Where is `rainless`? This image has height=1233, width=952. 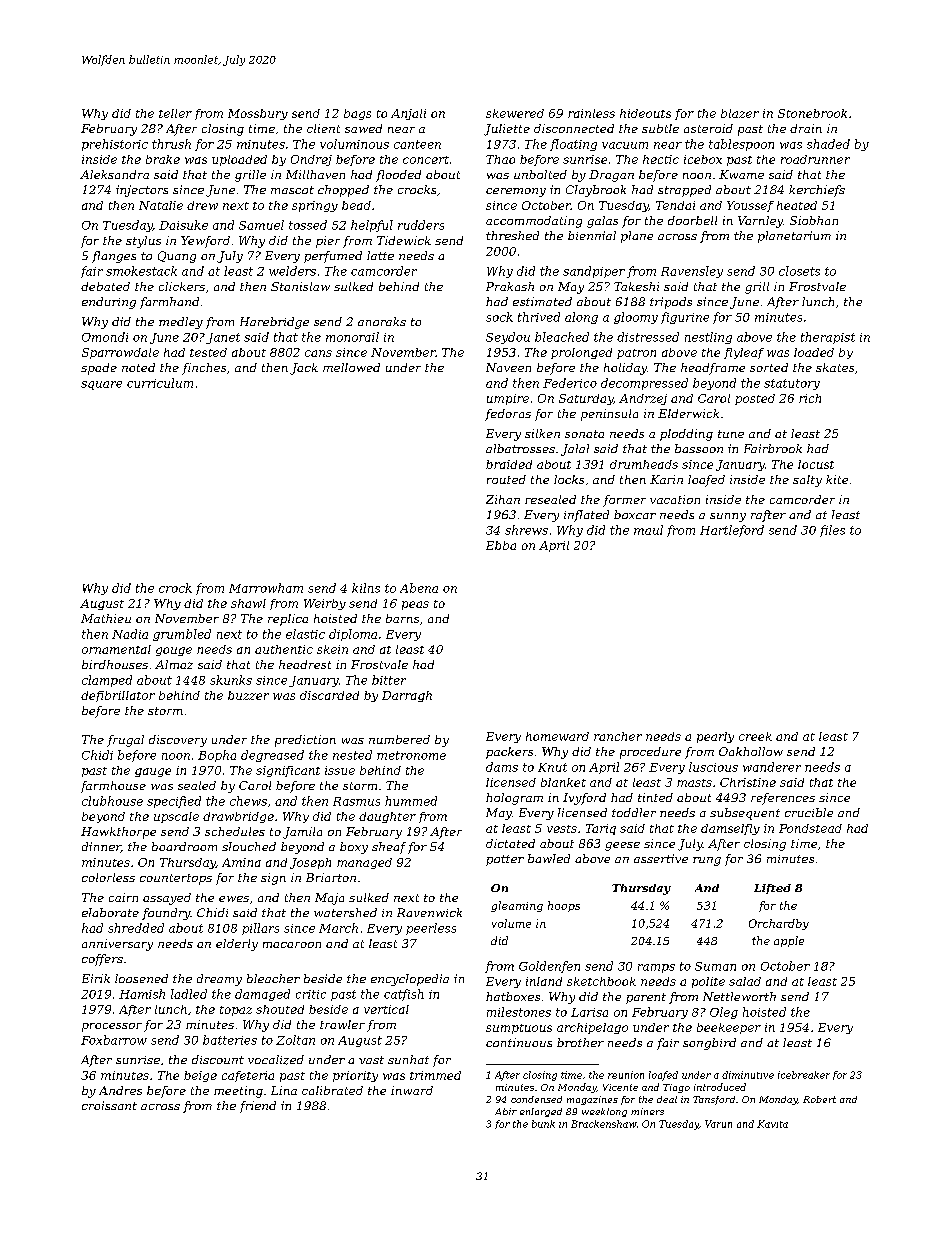
rainless is located at coordinates (591, 113).
